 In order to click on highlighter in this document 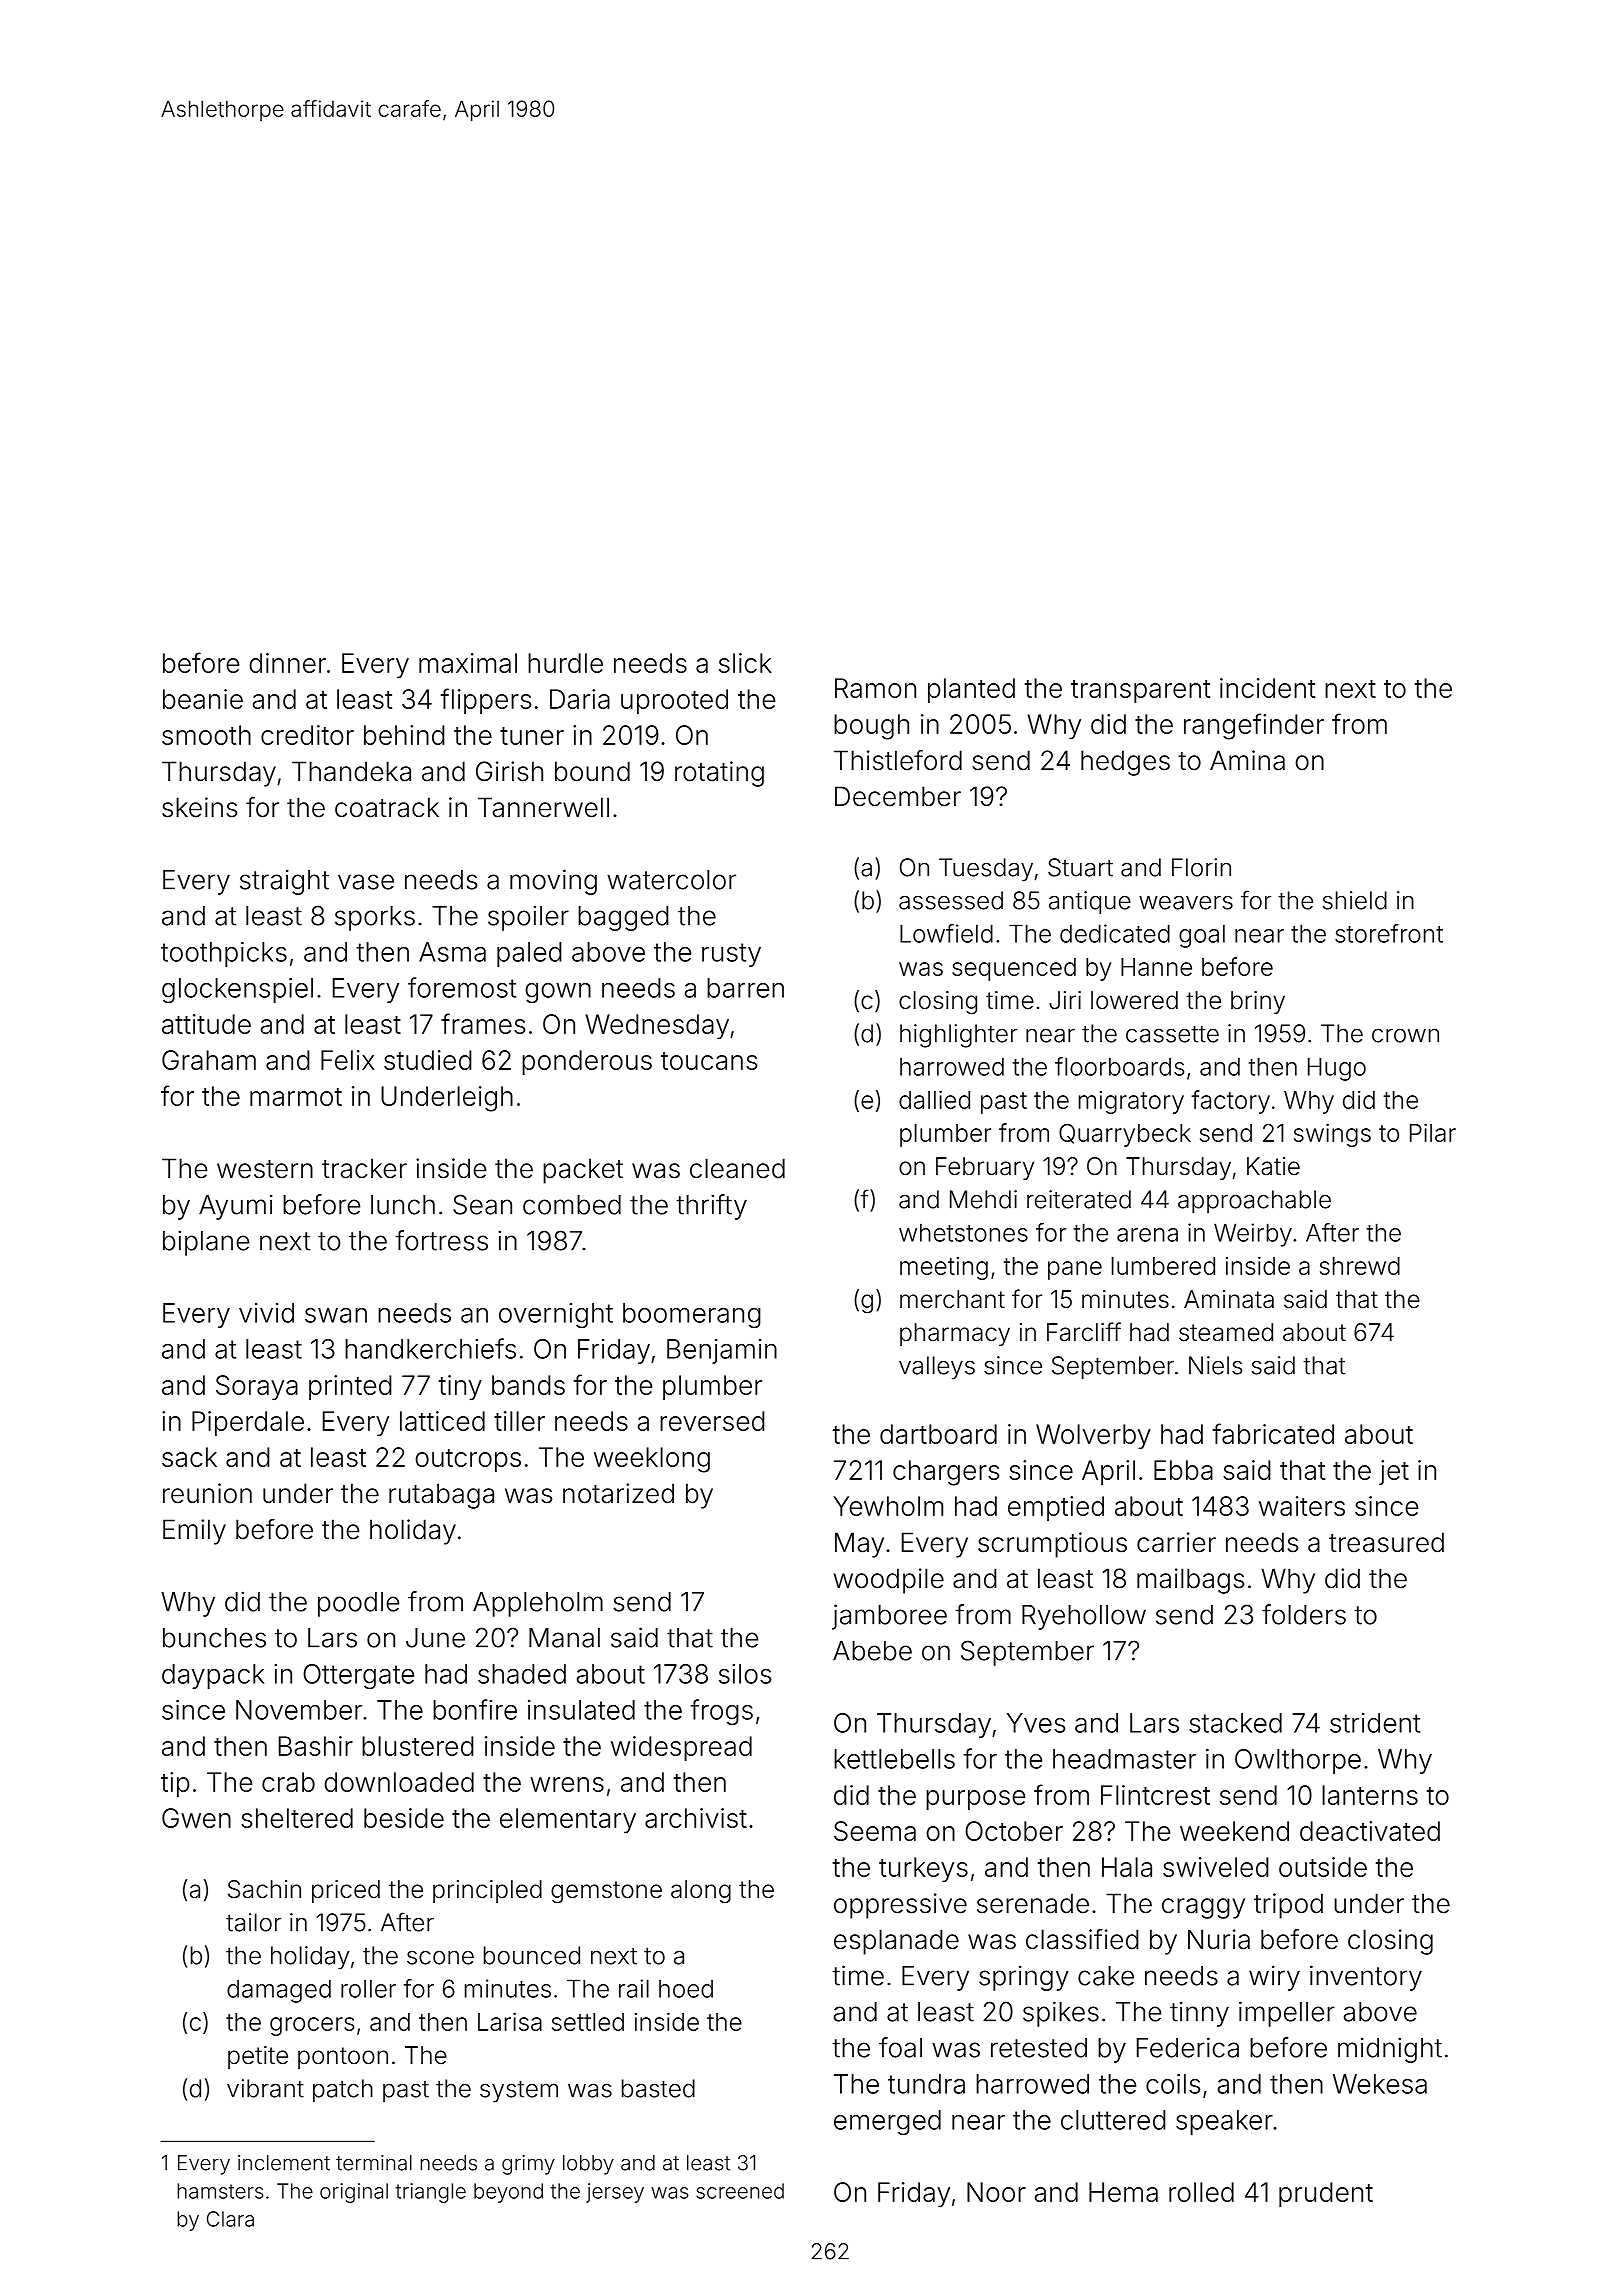, I will do `click(958, 1036)`.
